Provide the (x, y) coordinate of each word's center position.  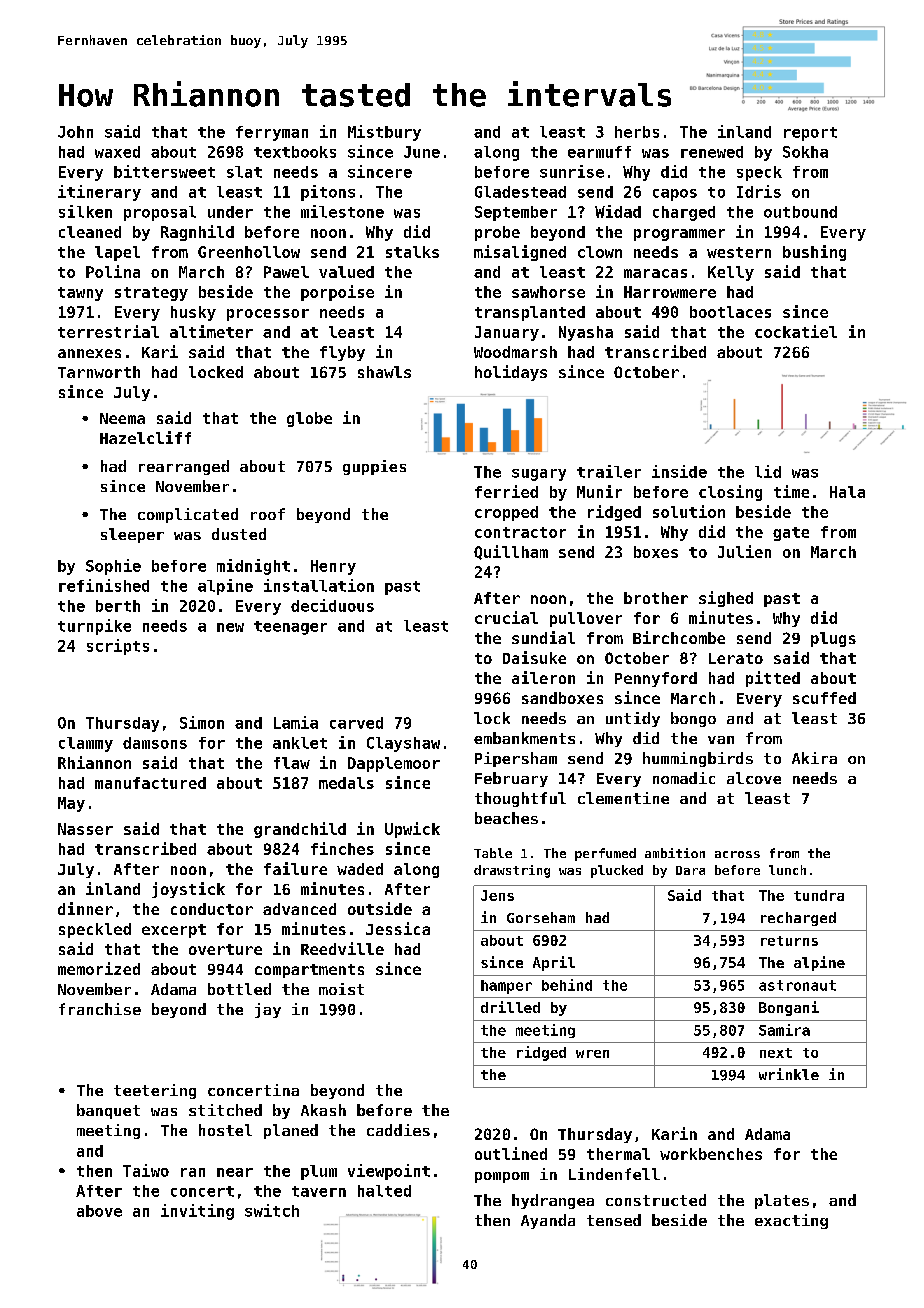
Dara (690, 870)
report (810, 134)
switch (272, 1210)
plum (319, 1172)
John (75, 132)
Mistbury (384, 133)
